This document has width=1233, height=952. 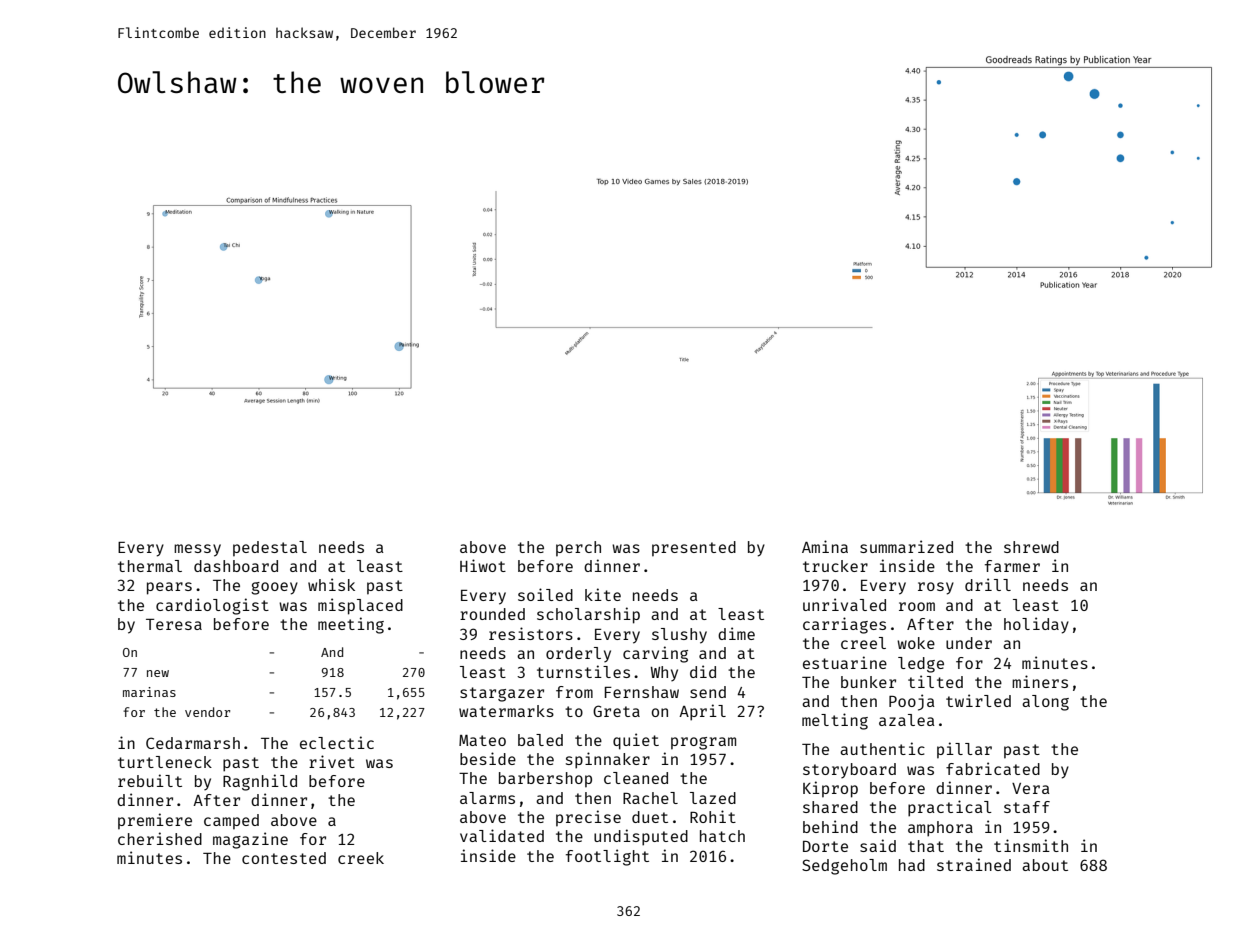 I want to click on storyboard, so click(x=849, y=771).
